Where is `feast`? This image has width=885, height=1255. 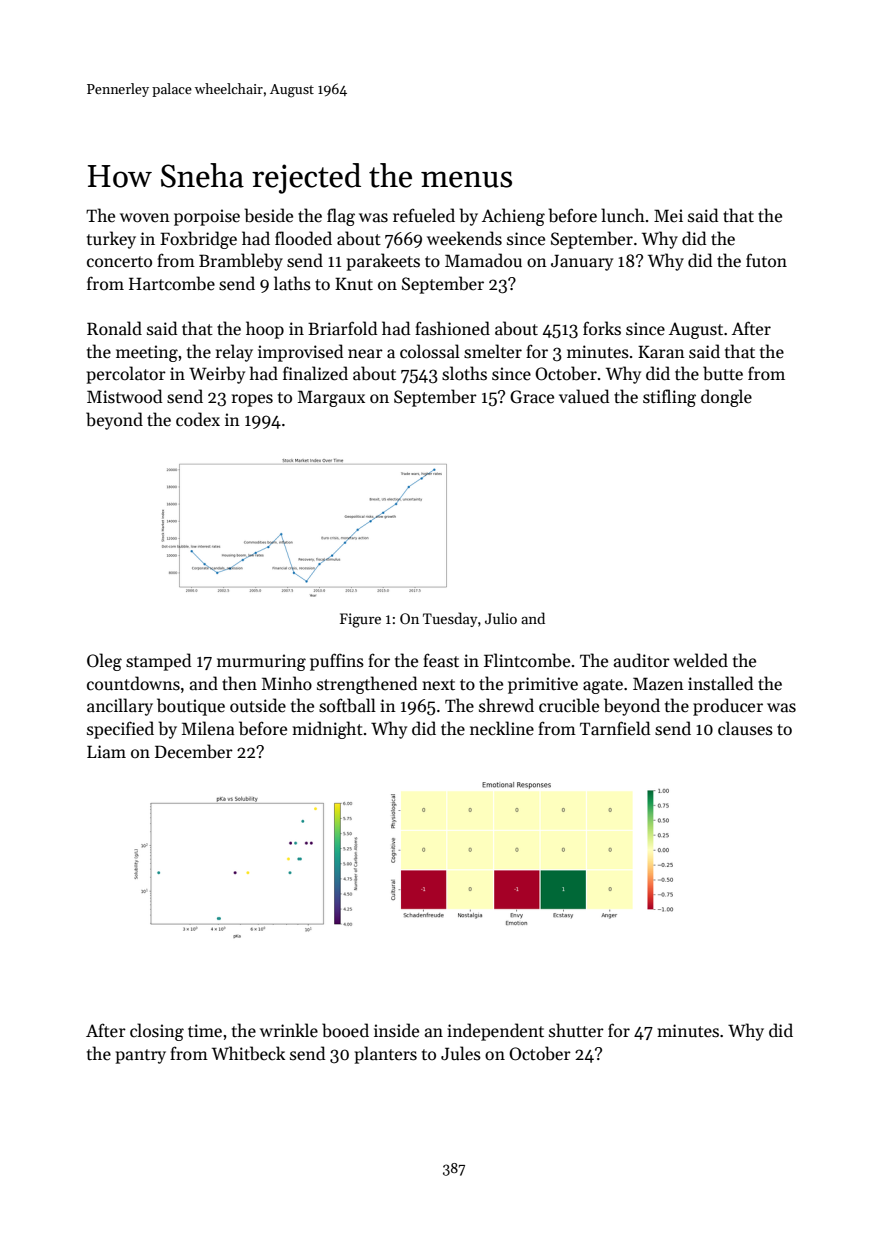
feast is located at coordinates (441, 660).
